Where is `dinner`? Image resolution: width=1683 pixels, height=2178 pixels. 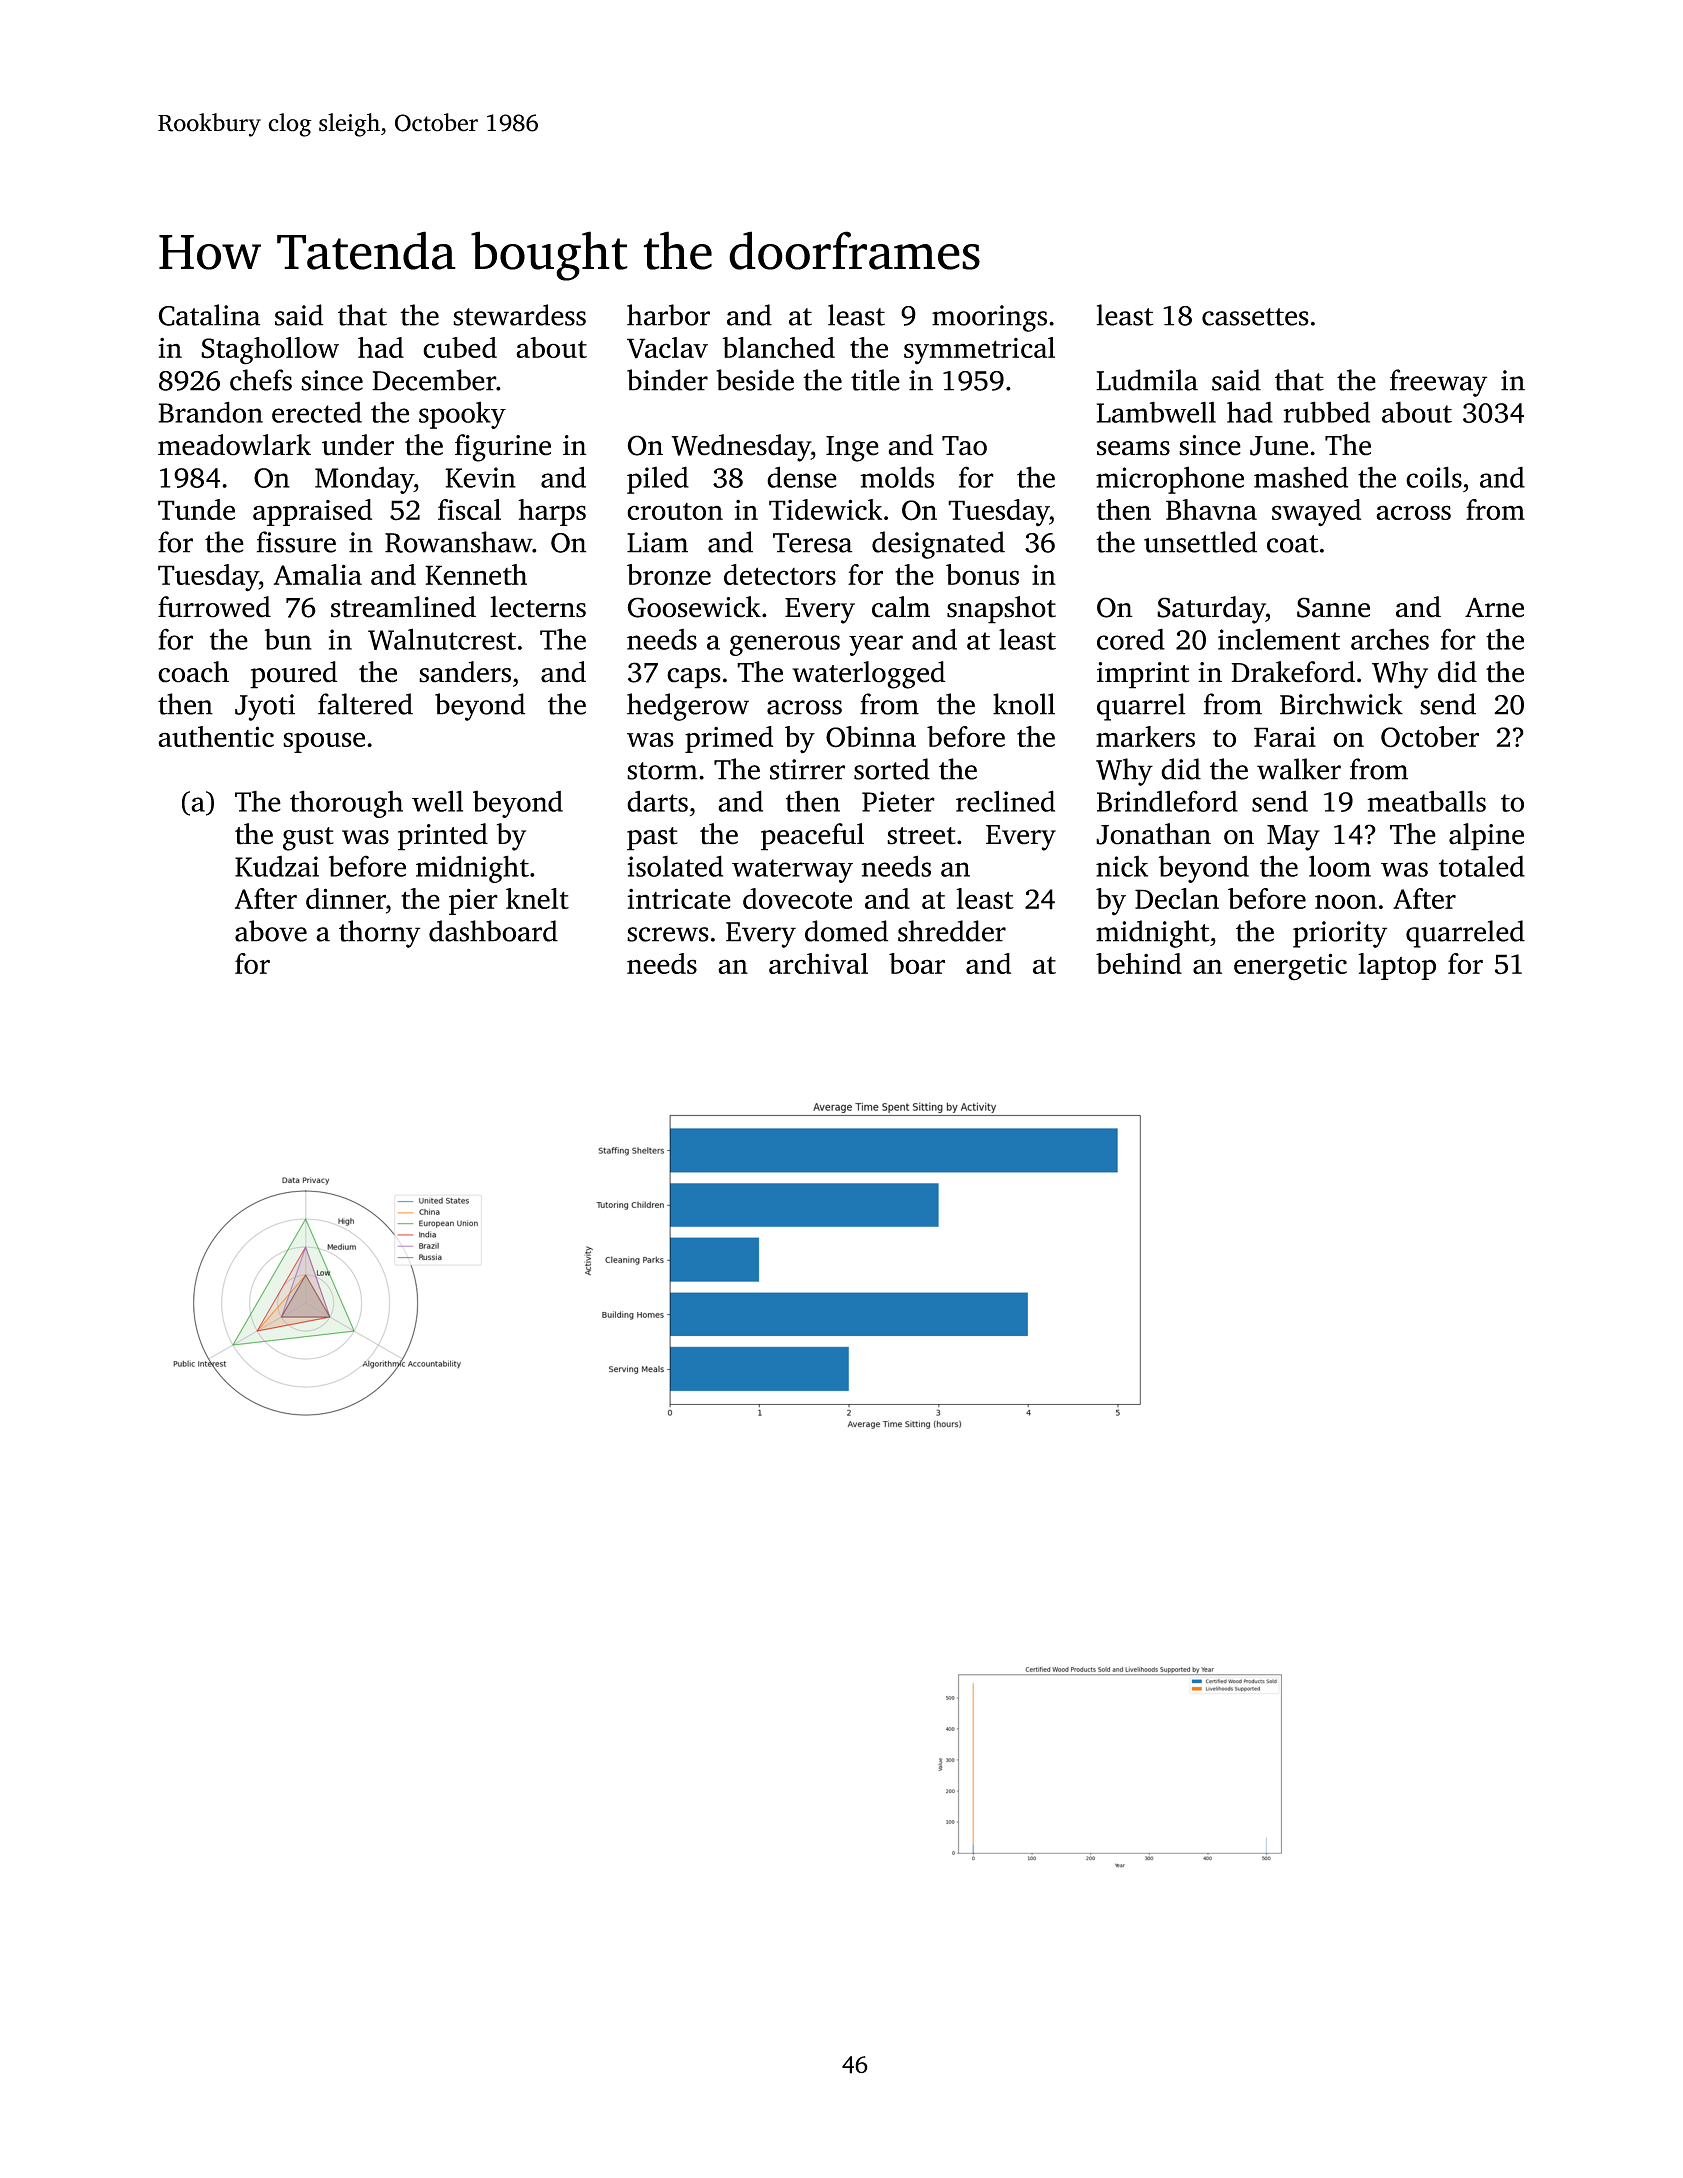 dinner is located at coordinates (346, 898).
